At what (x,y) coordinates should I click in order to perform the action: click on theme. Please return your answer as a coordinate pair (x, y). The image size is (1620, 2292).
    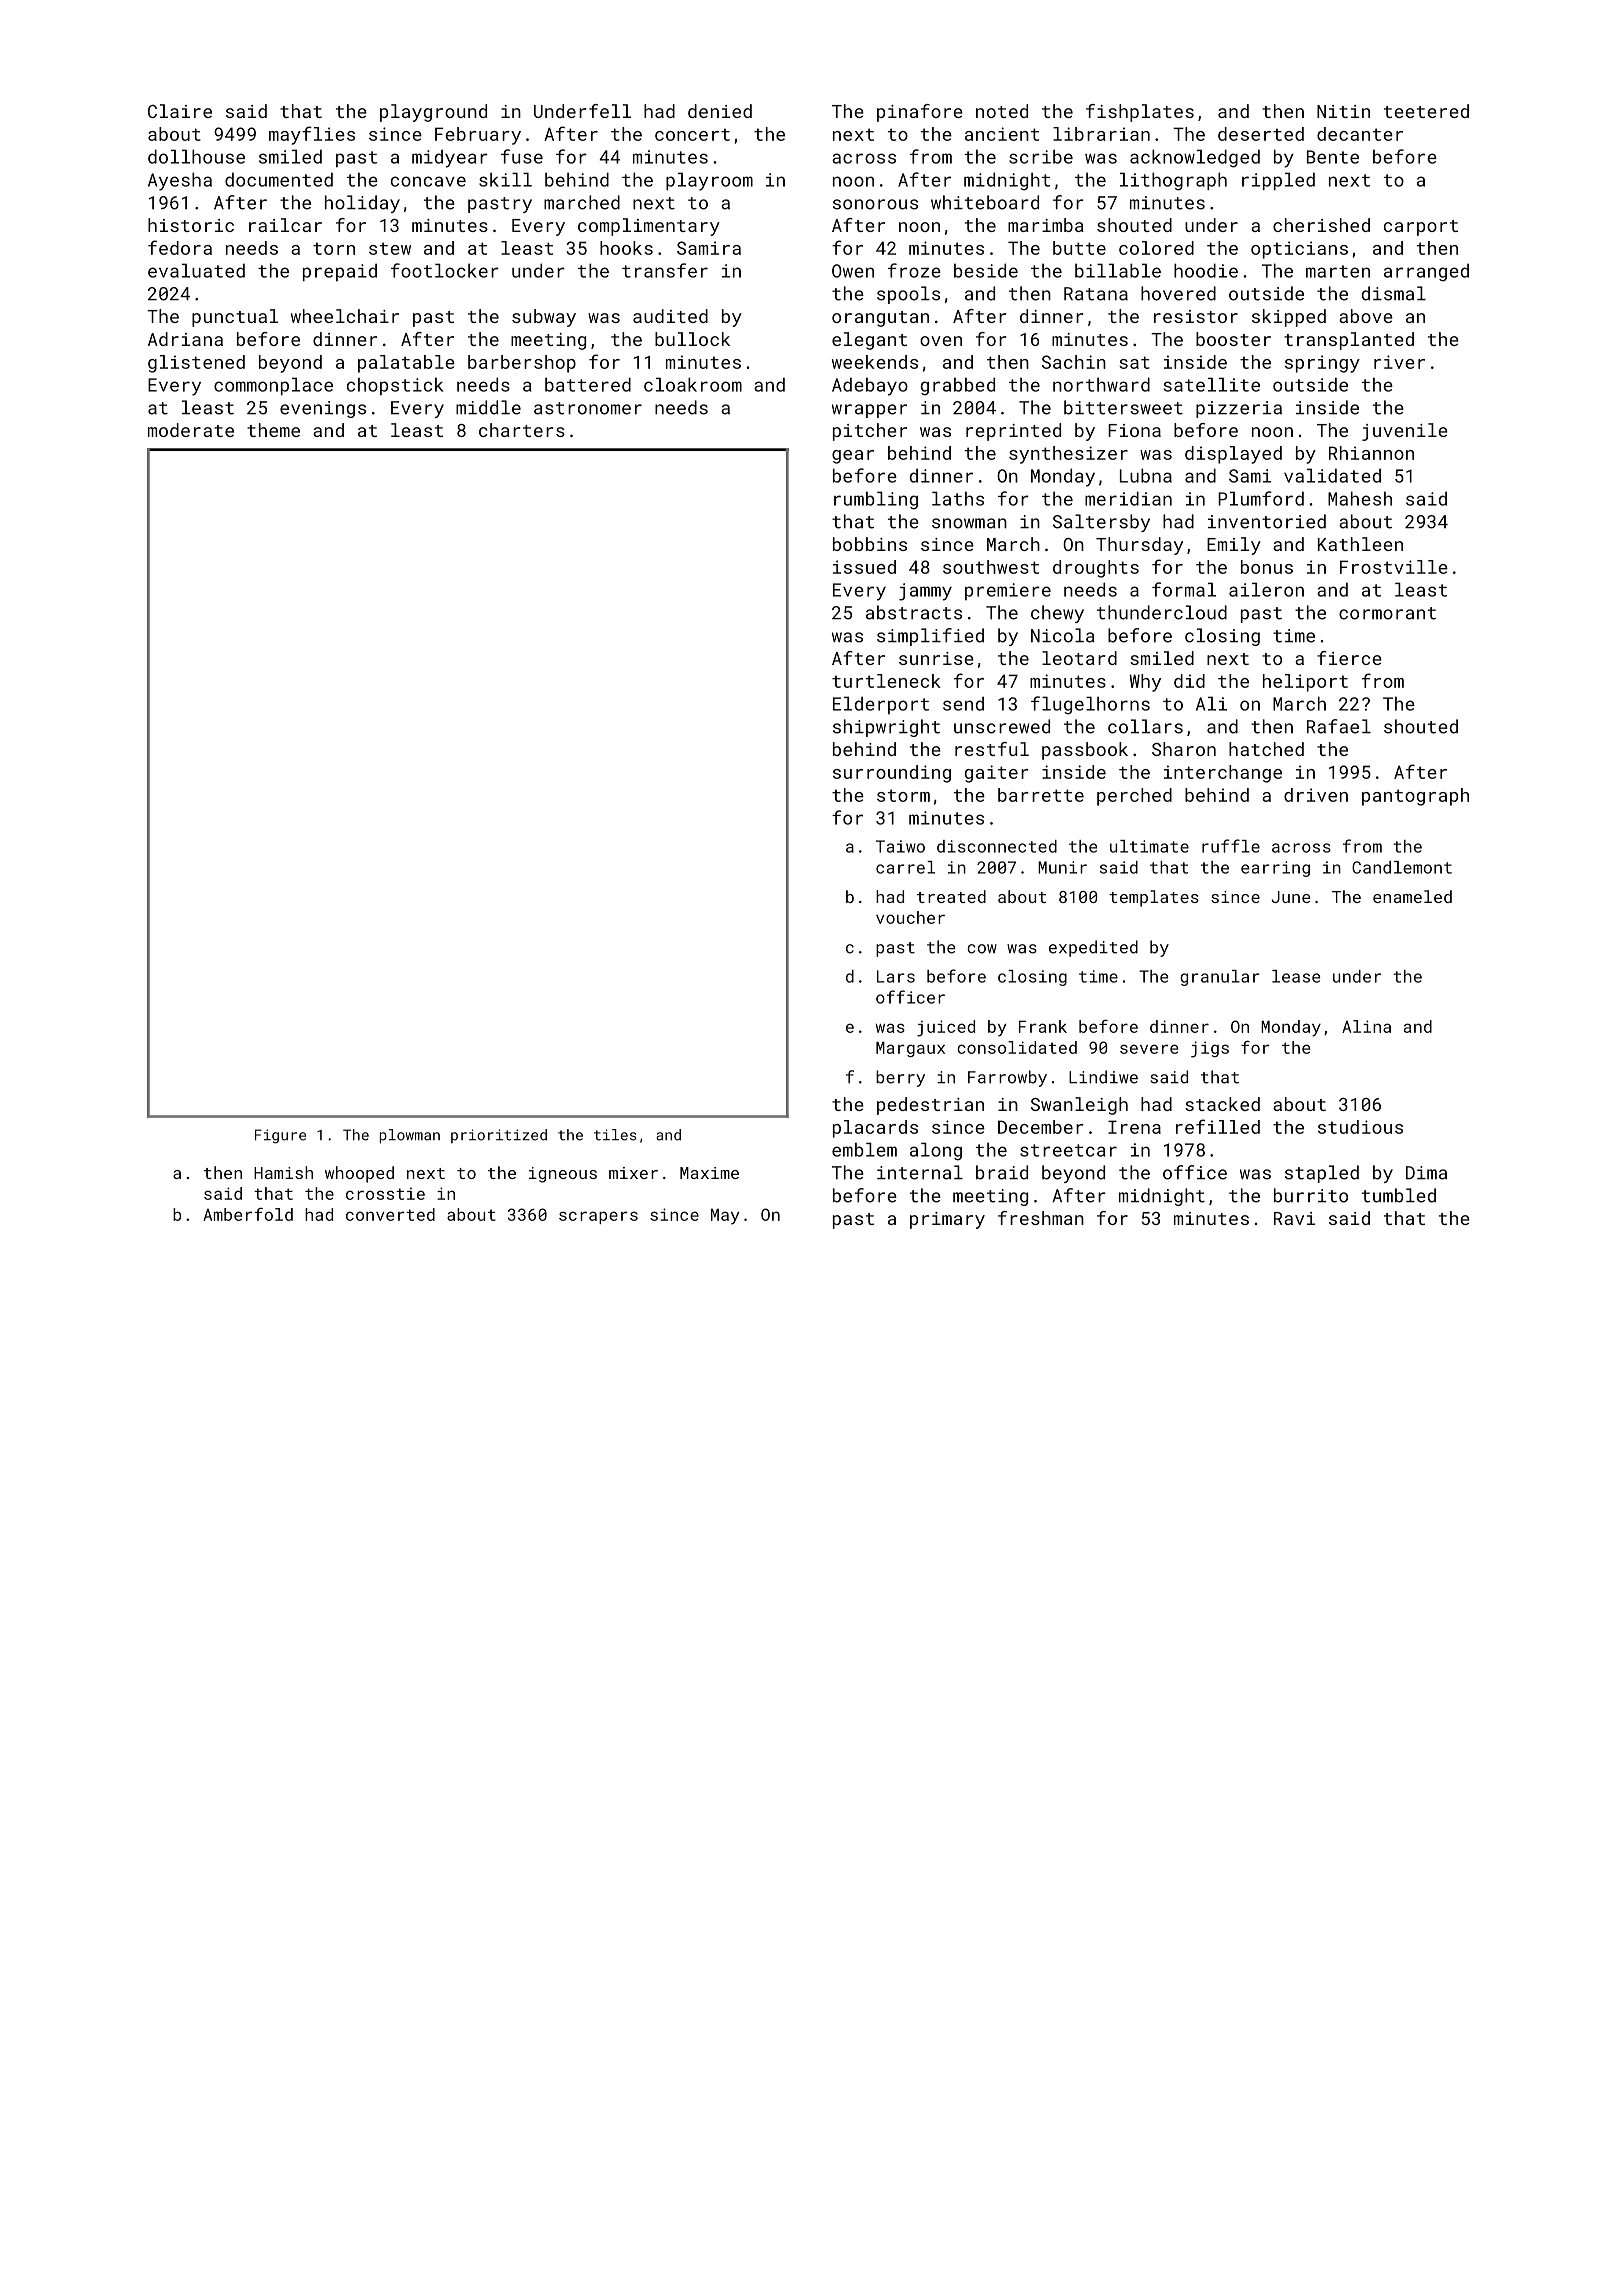
    Looking at the image, I should click on (273, 430).
